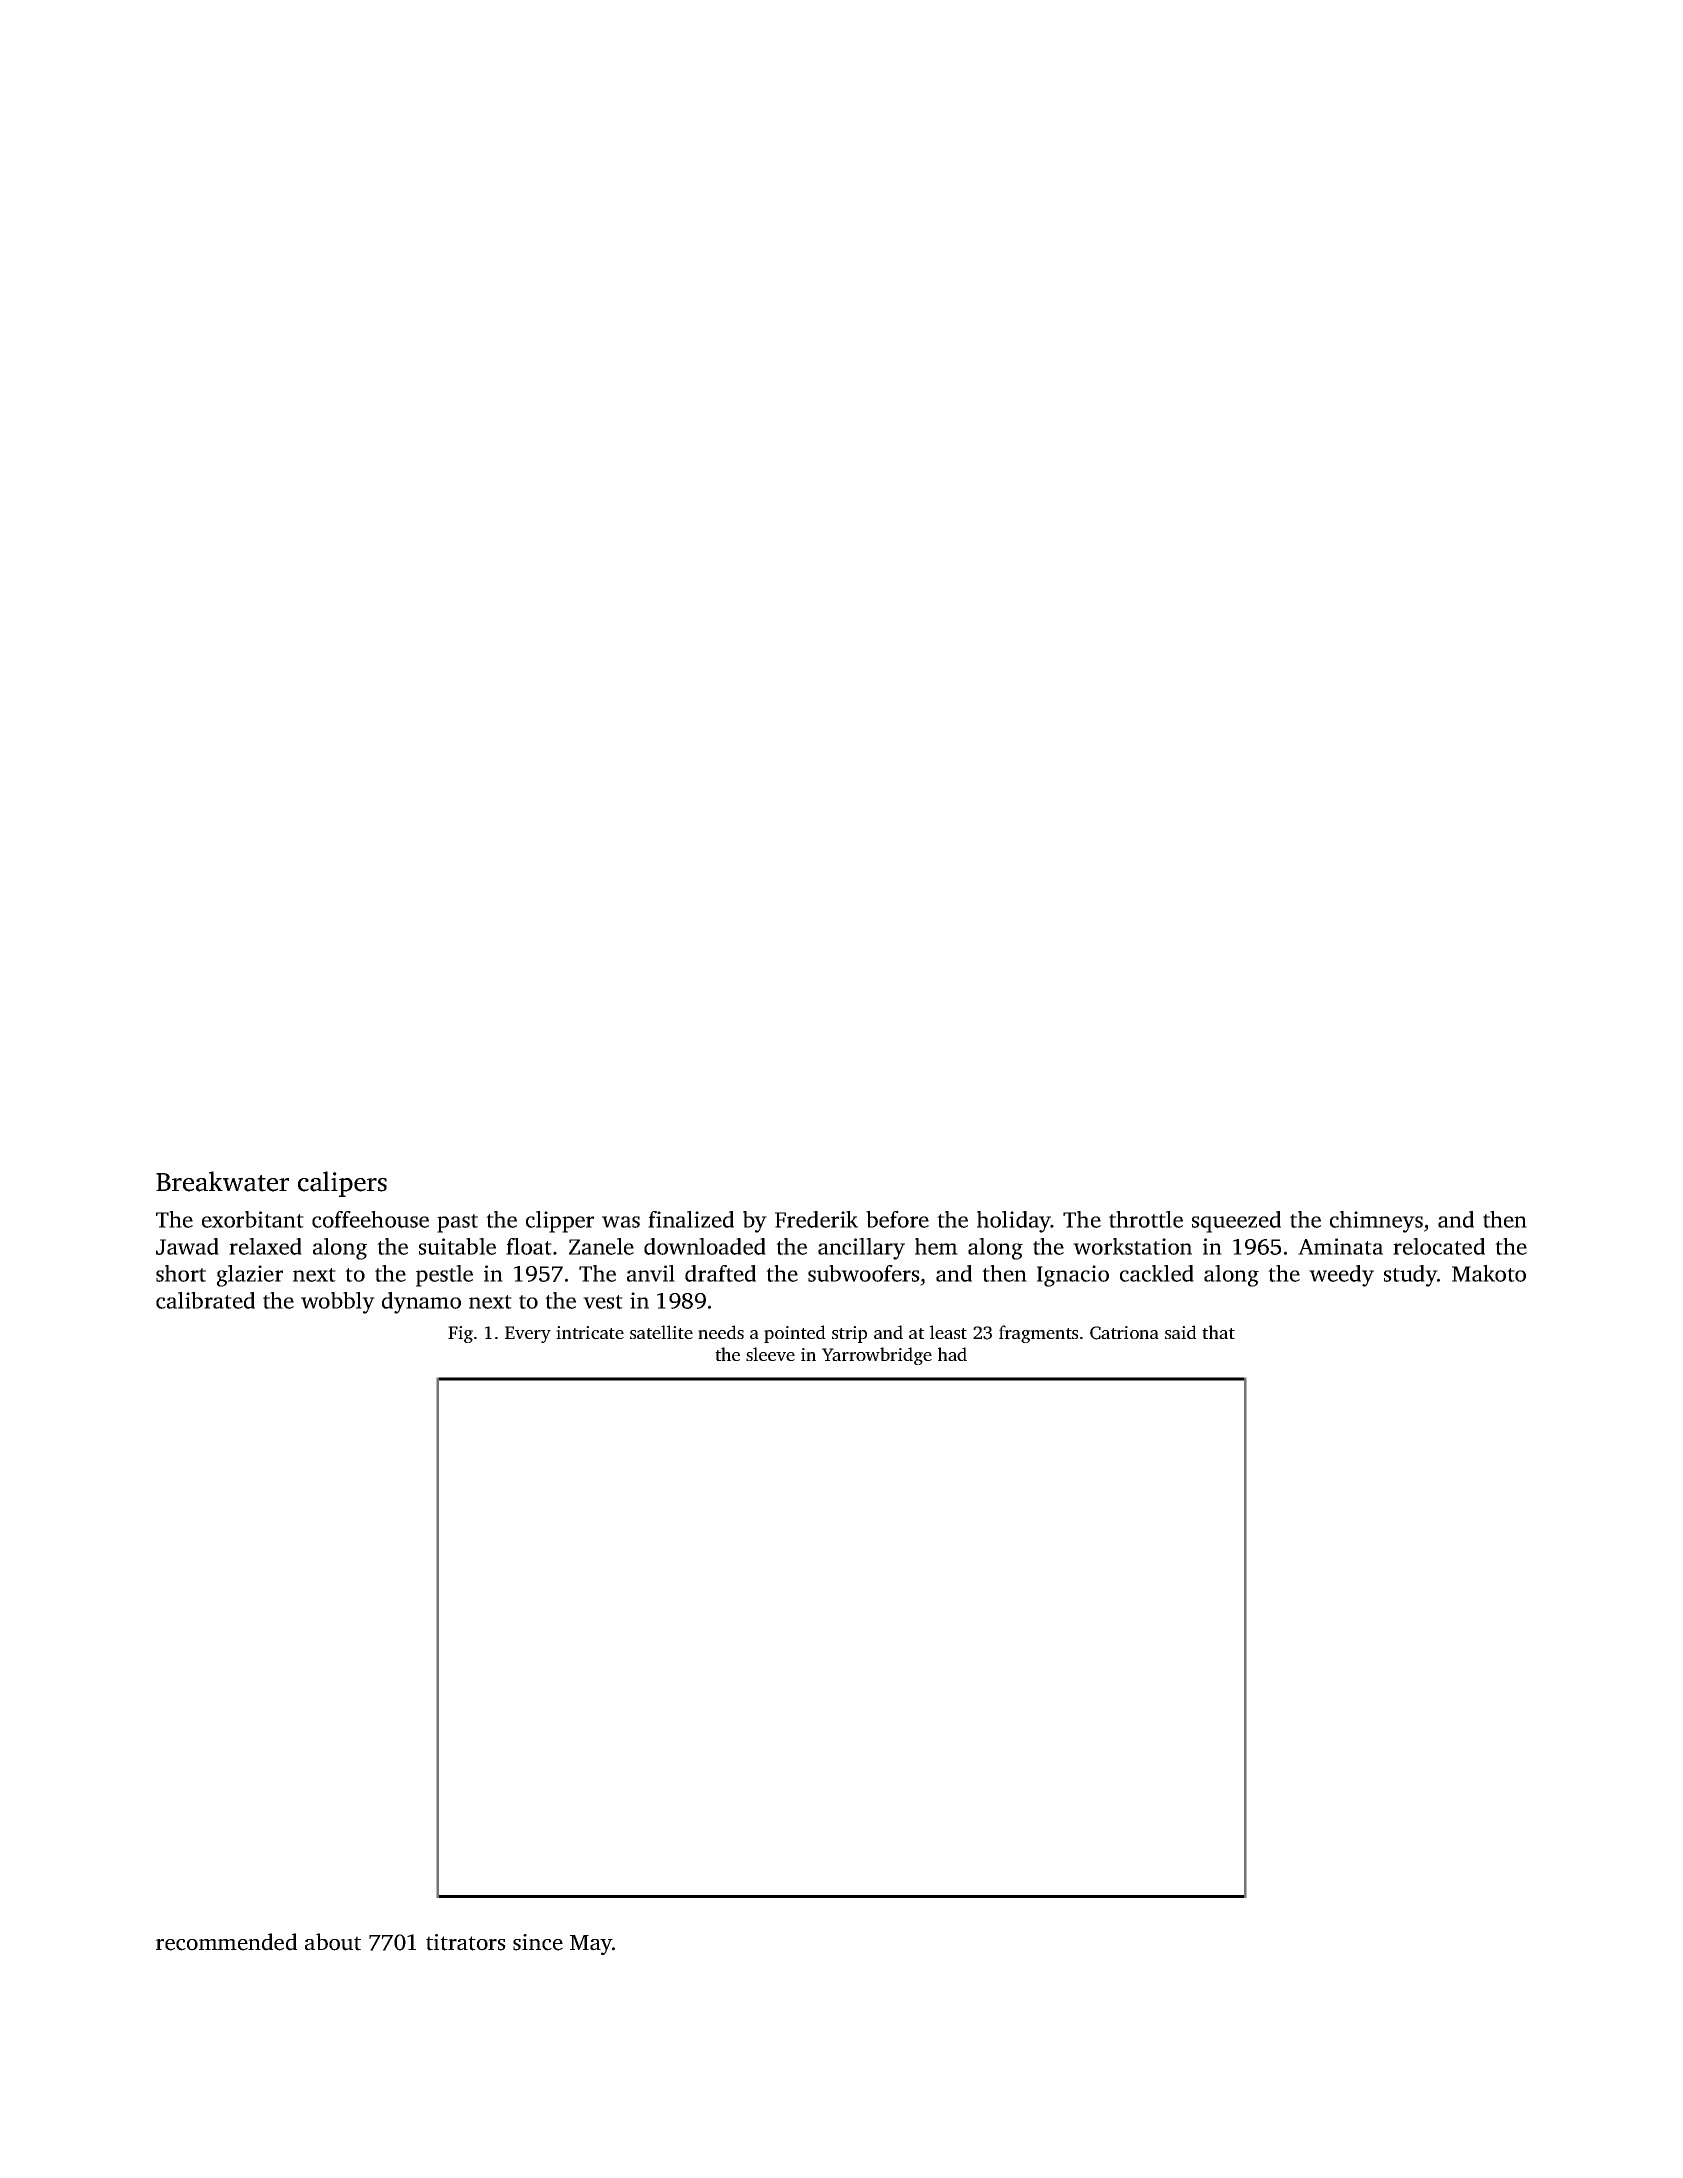 This document has width=1683, height=2178. I want to click on since, so click(538, 1942).
